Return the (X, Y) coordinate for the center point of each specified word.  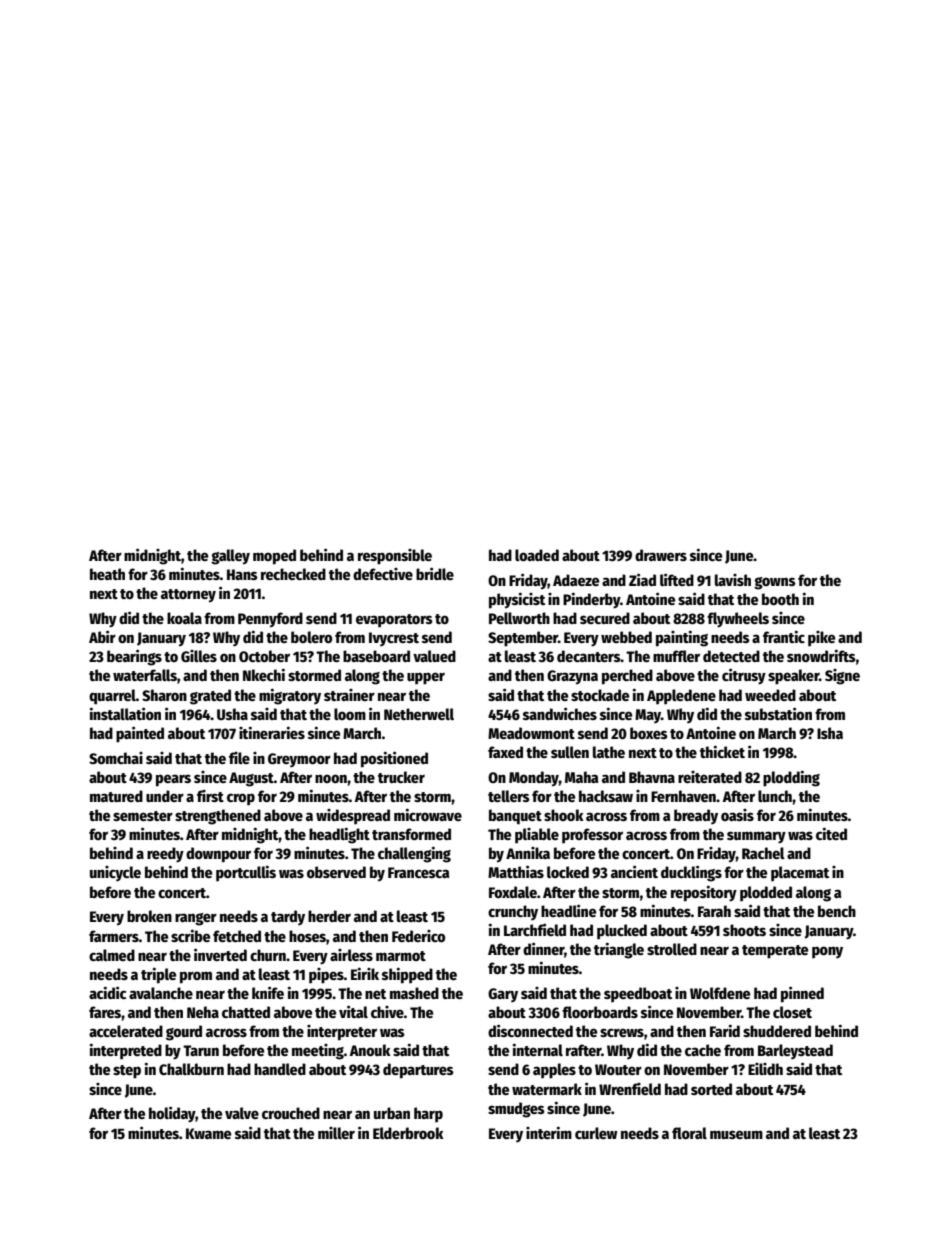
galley (230, 557)
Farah (714, 911)
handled (280, 1069)
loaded (537, 555)
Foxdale (513, 892)
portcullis (246, 873)
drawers (661, 555)
